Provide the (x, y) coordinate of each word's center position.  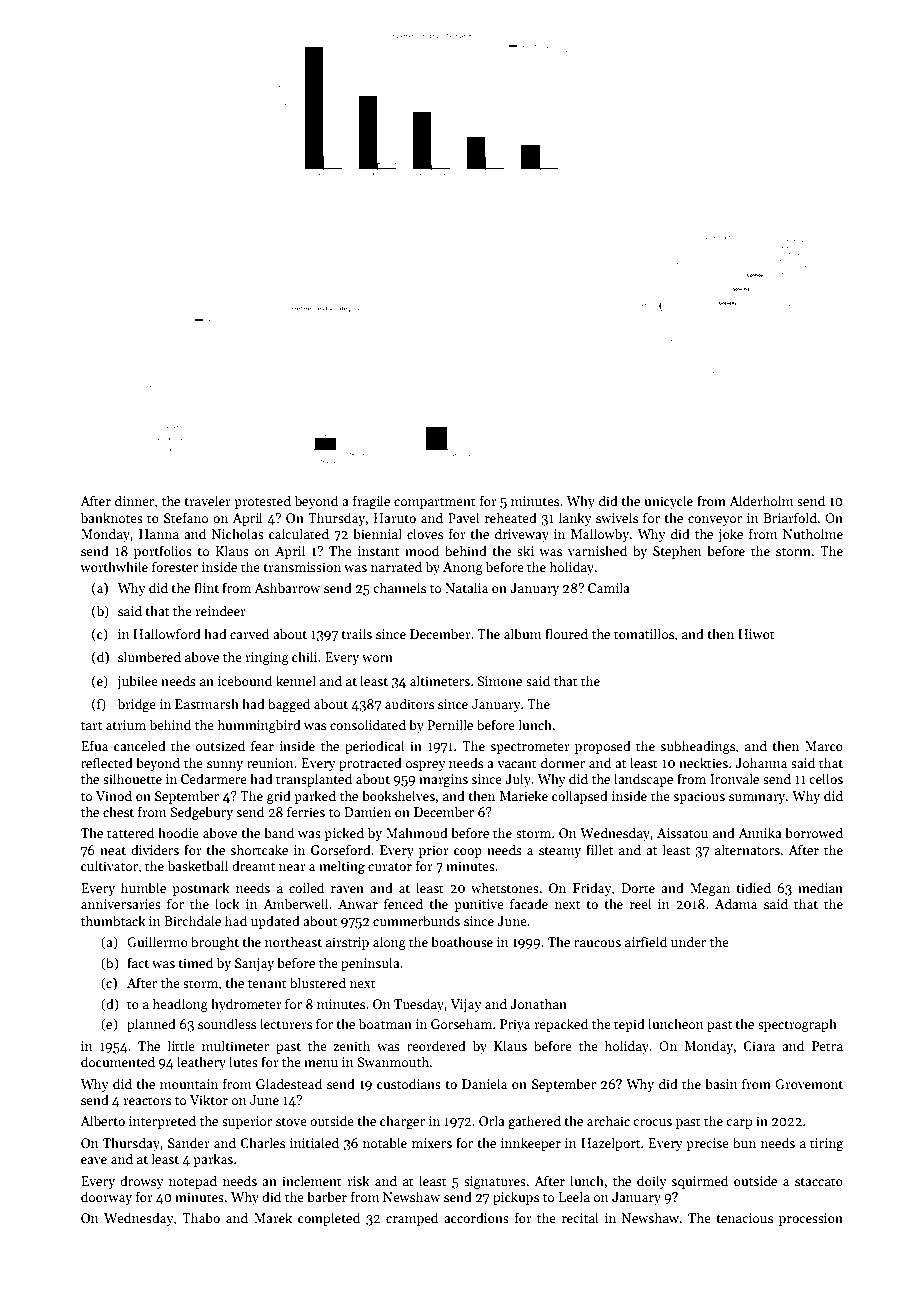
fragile (371, 502)
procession (811, 1219)
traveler (207, 500)
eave (94, 1160)
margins (443, 780)
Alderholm (761, 500)
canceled (140, 745)
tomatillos (644, 633)
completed (329, 1219)
